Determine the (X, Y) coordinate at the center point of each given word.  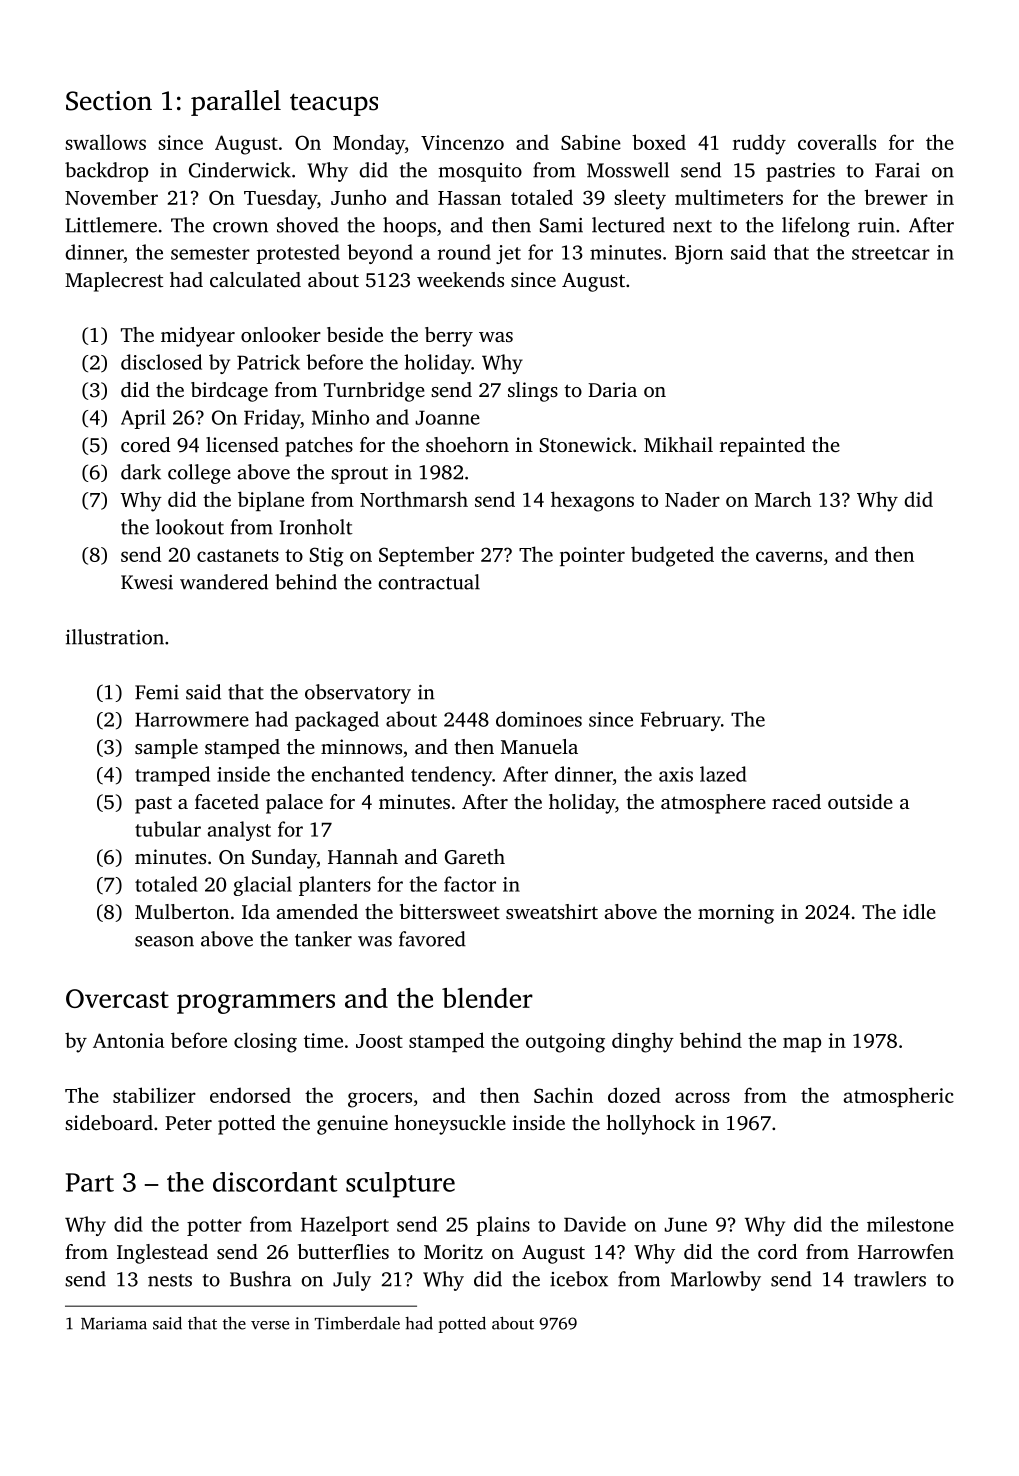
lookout (190, 527)
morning (736, 914)
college (199, 474)
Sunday (284, 859)
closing (265, 1042)
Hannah (363, 856)
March (783, 499)
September (426, 556)
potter (214, 1227)
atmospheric (899, 1097)
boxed (659, 142)
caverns (789, 556)
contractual (429, 582)
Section (109, 101)
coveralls (837, 142)
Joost (379, 1041)
